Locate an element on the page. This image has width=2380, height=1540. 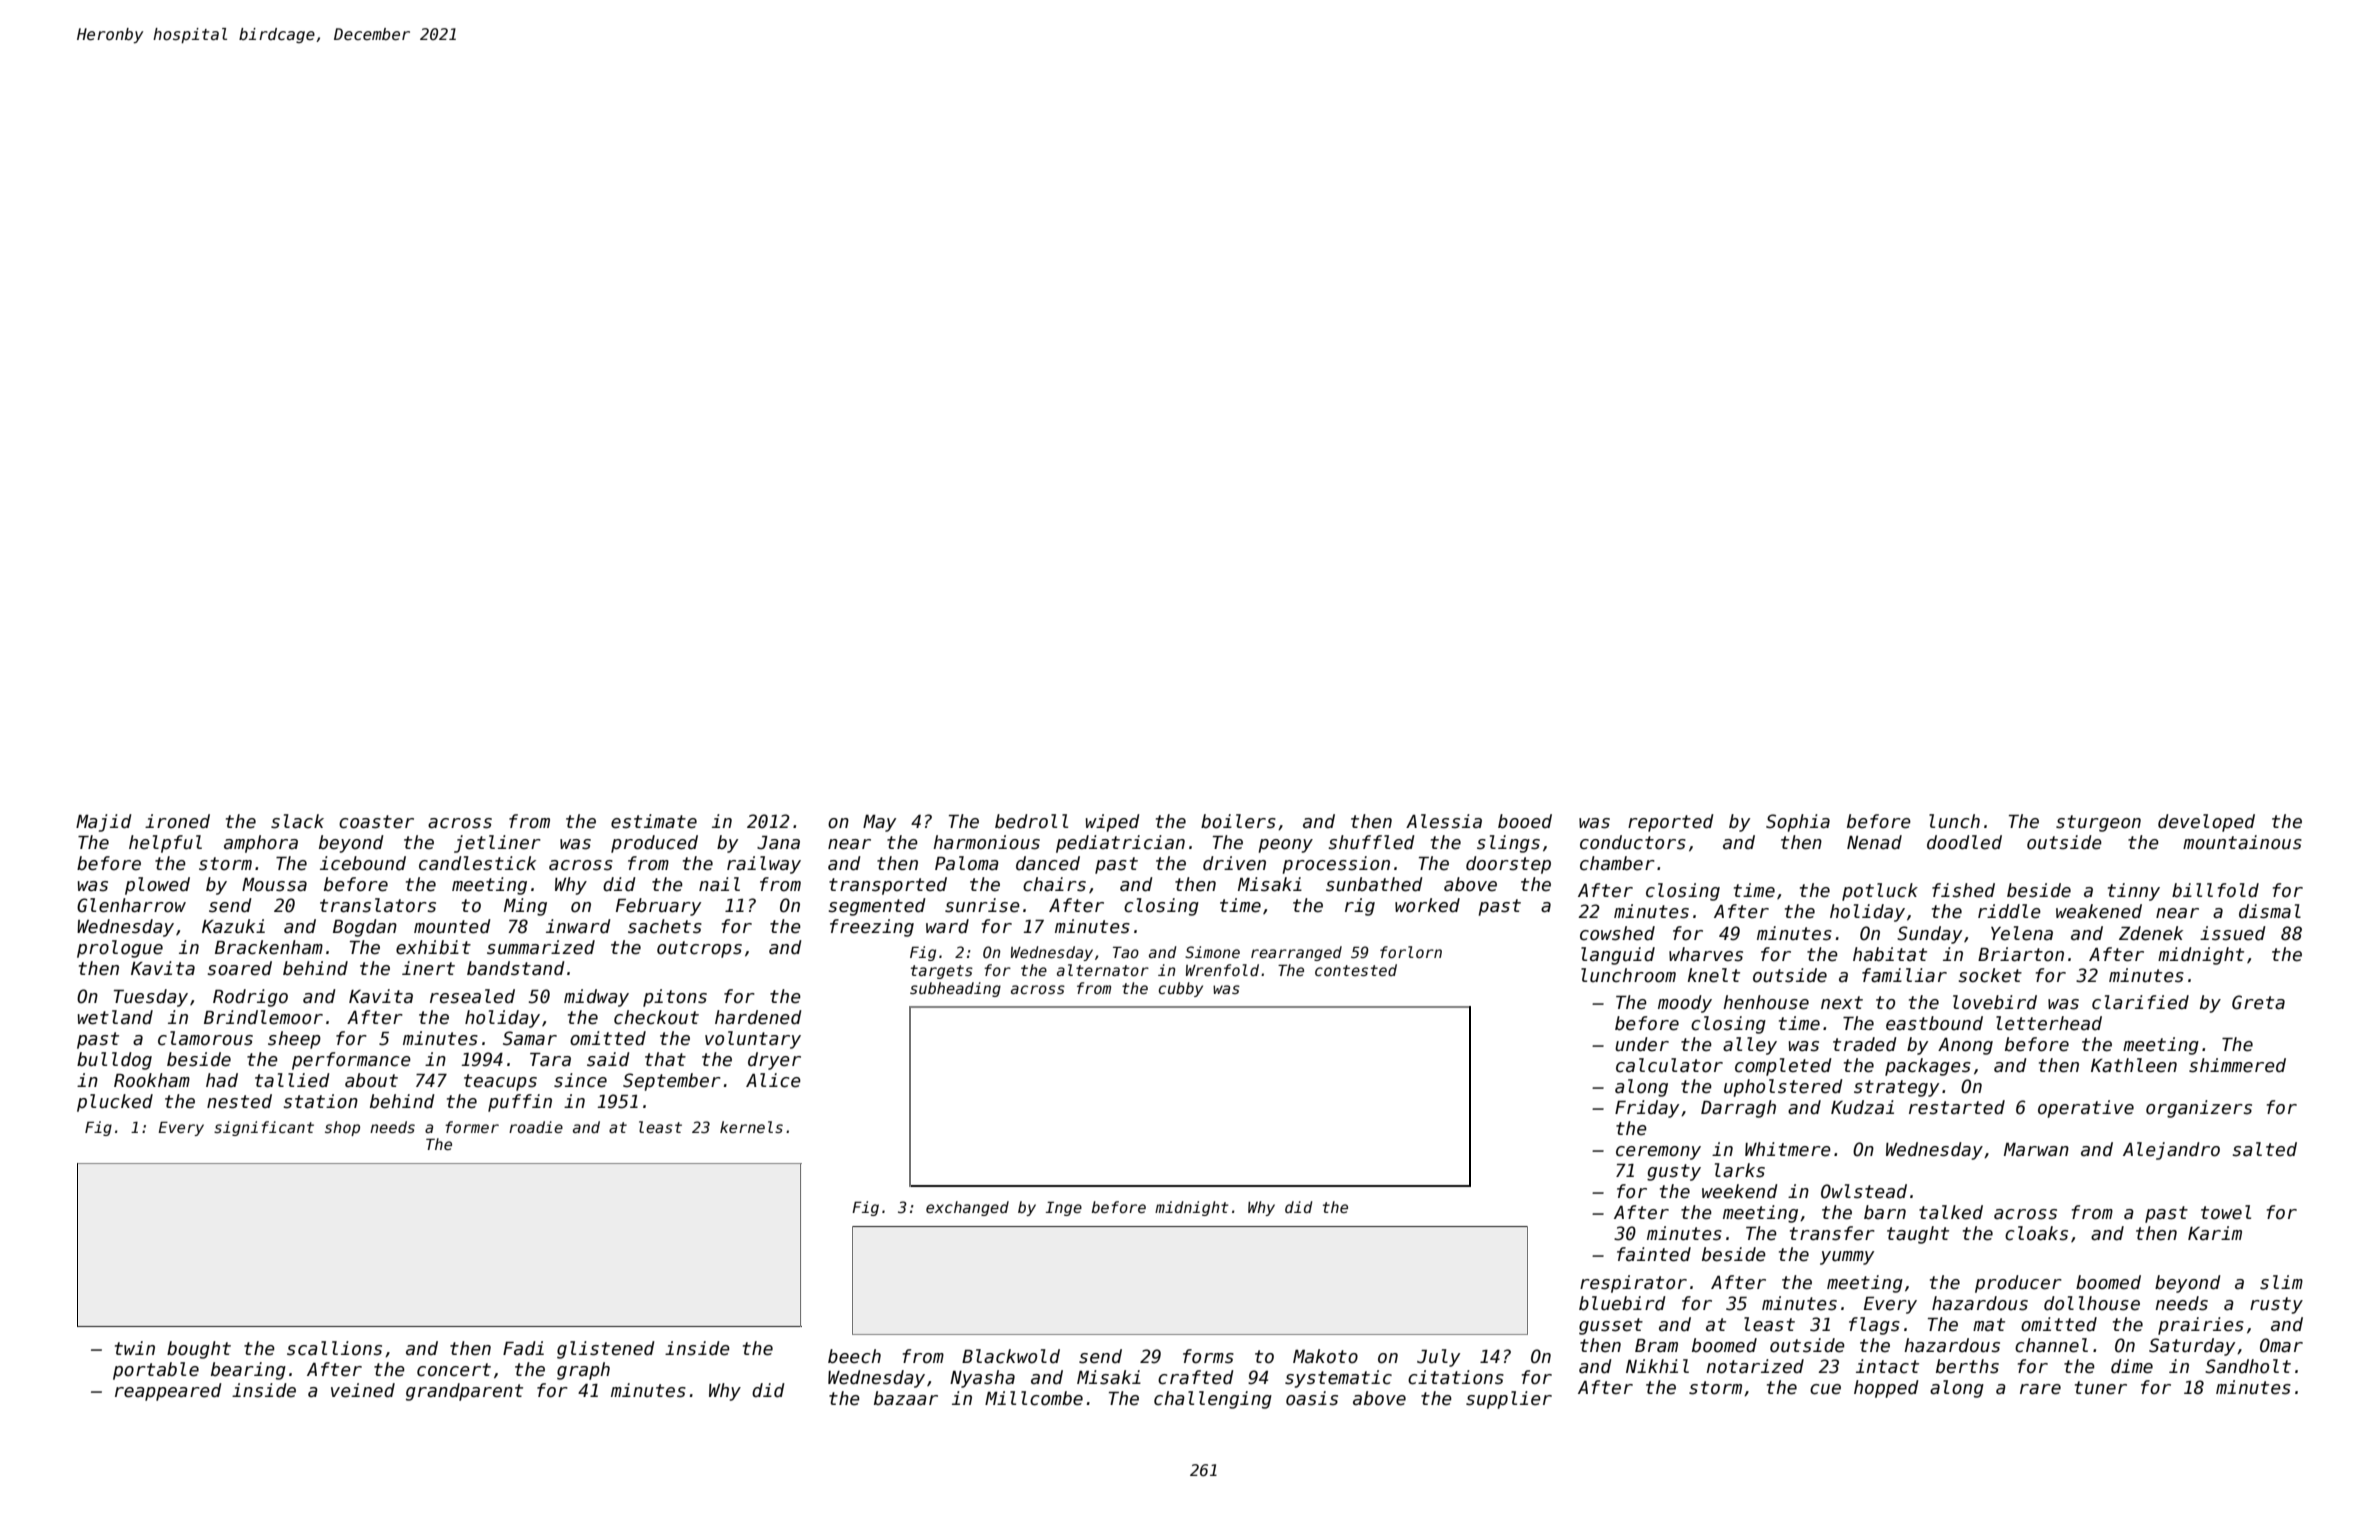
Karim is located at coordinates (2215, 1233).
